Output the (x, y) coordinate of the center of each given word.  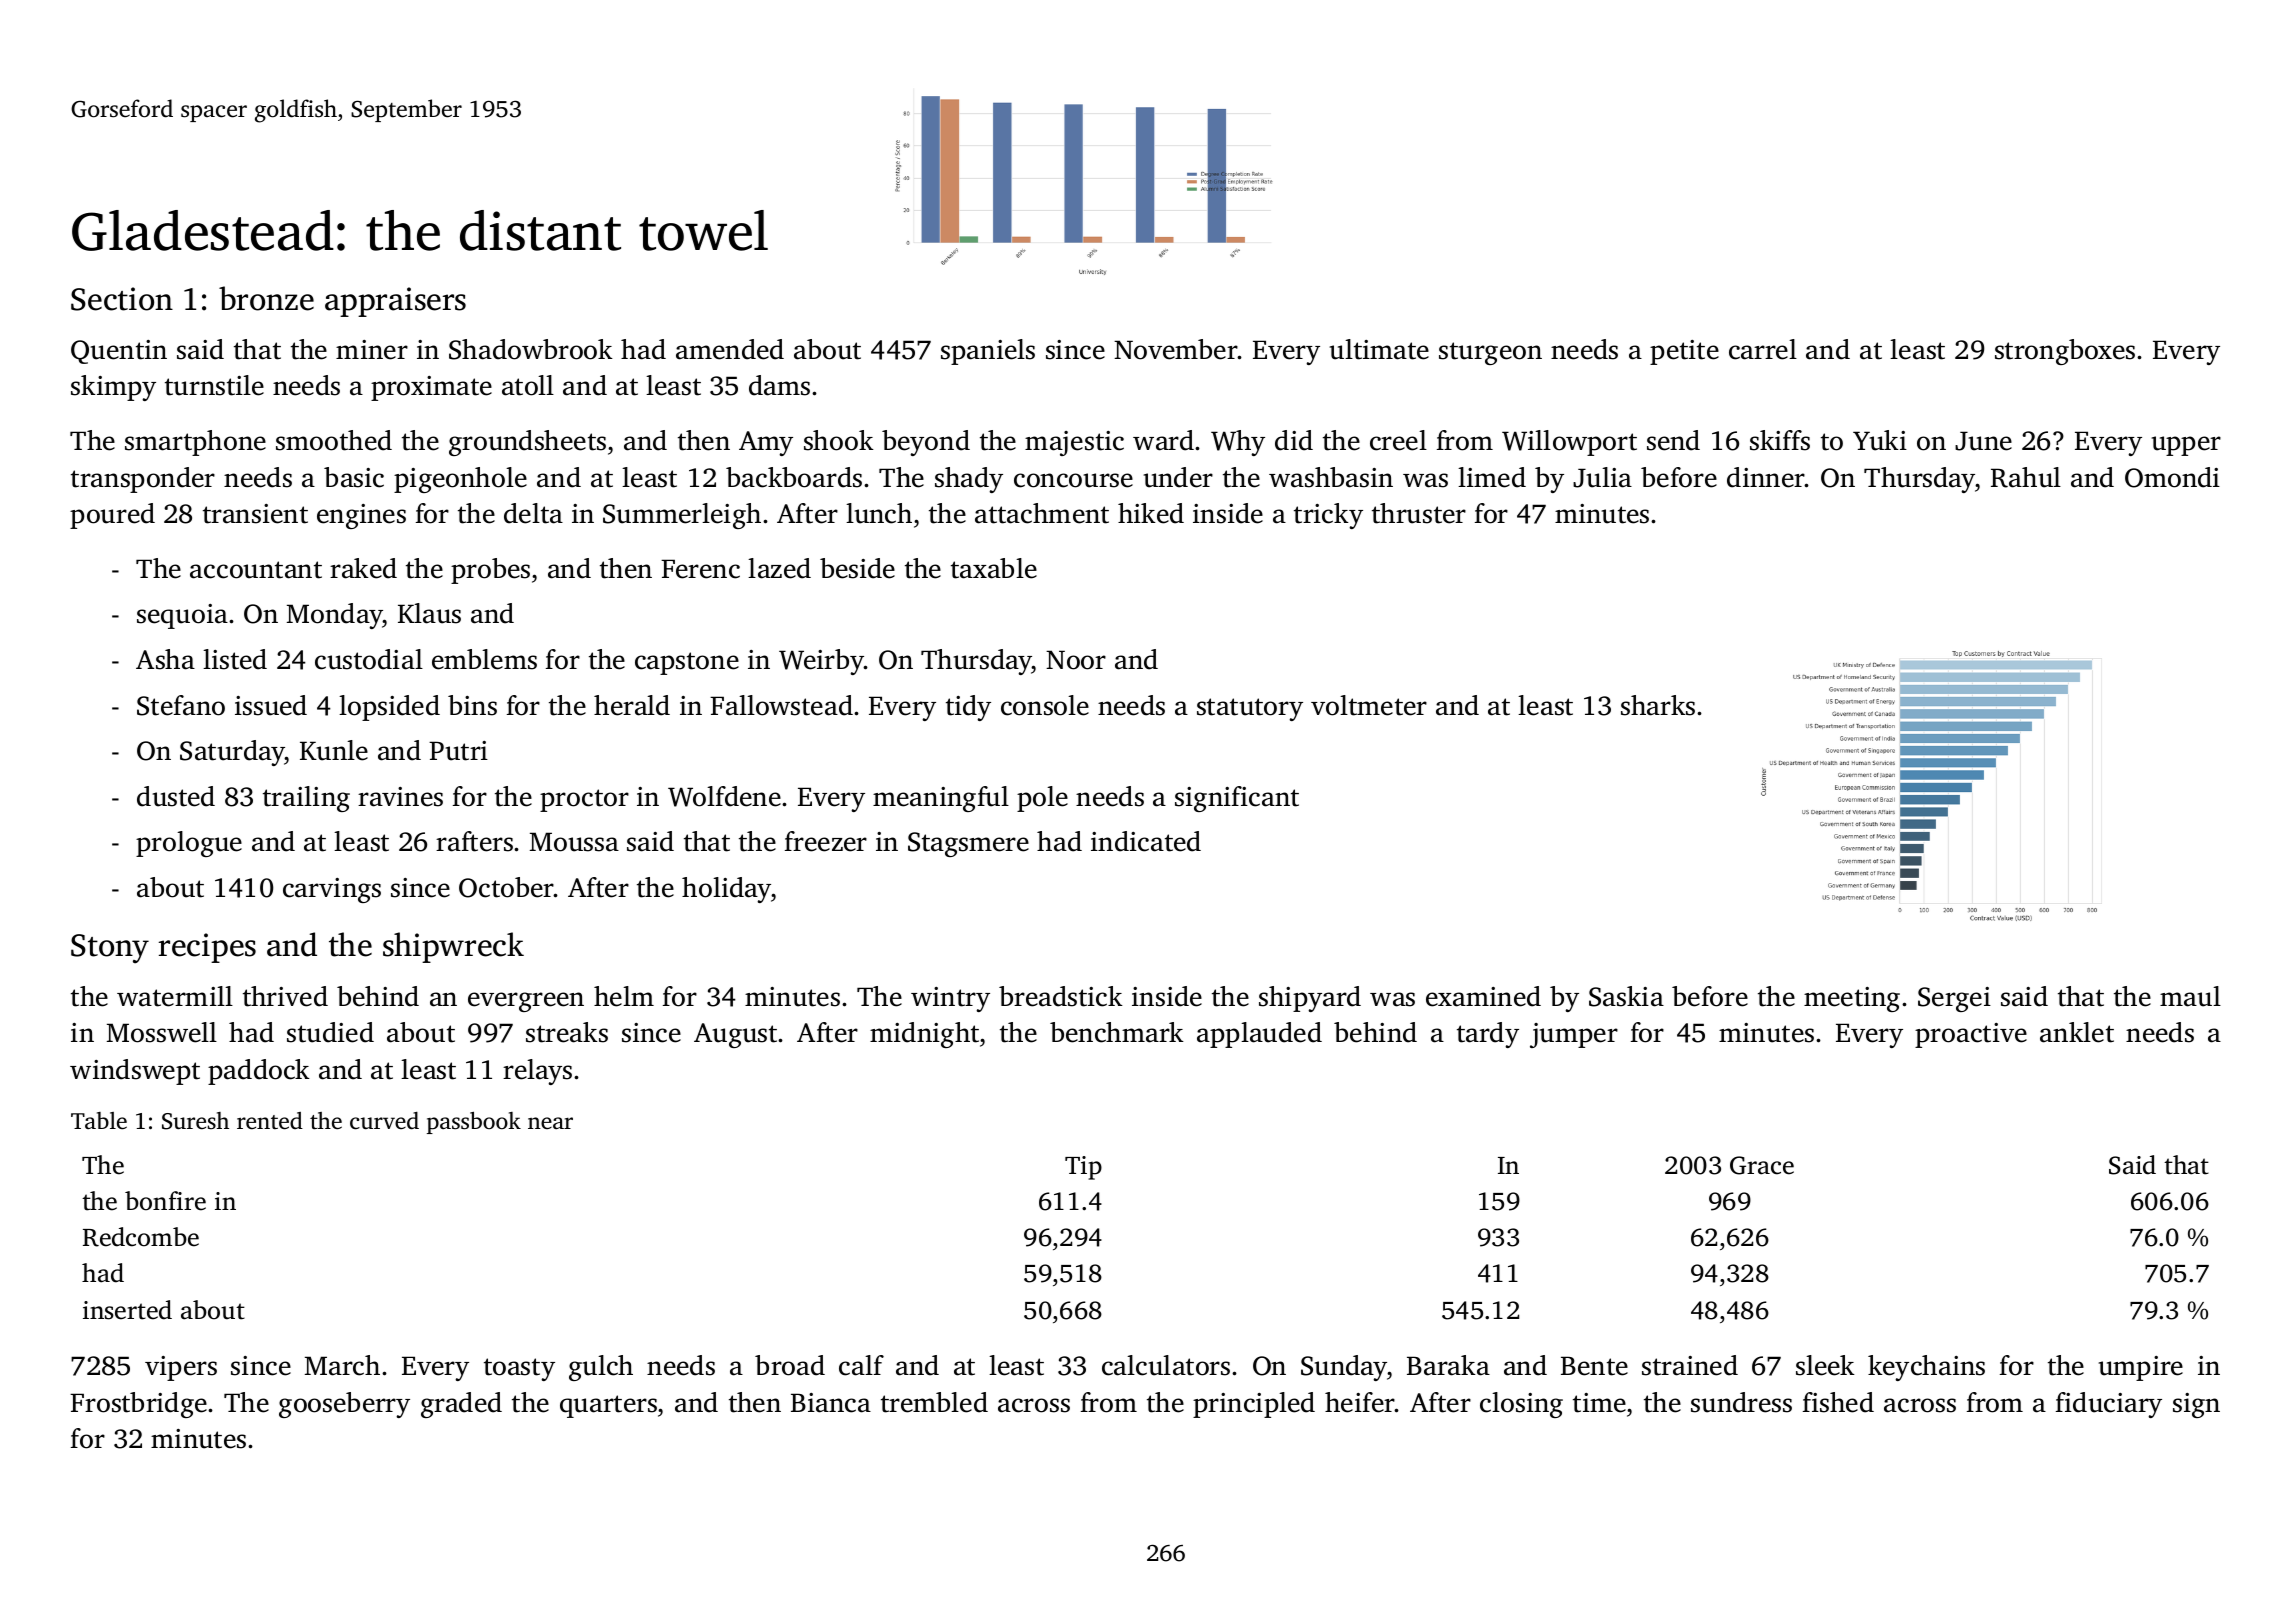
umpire (2141, 1368)
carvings (332, 890)
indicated (1146, 841)
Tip (1083, 1168)
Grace (1762, 1165)
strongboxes (2065, 352)
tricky (1328, 516)
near (550, 1123)
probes (490, 571)
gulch (601, 1368)
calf (861, 1365)
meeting (1852, 999)
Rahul (2026, 477)
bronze (266, 298)
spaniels (988, 352)
